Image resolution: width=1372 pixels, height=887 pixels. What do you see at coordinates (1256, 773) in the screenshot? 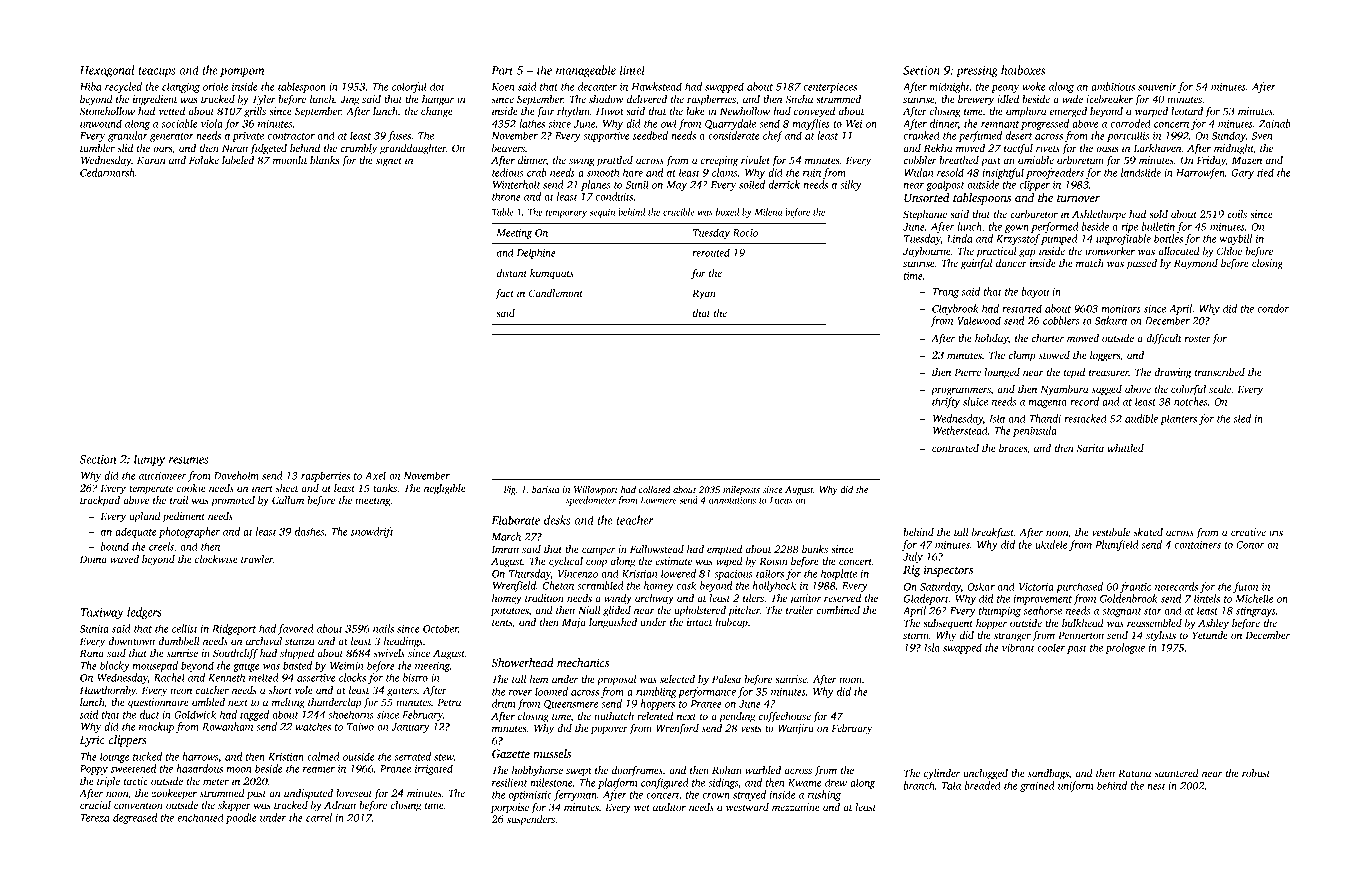
I see `robust` at bounding box center [1256, 773].
